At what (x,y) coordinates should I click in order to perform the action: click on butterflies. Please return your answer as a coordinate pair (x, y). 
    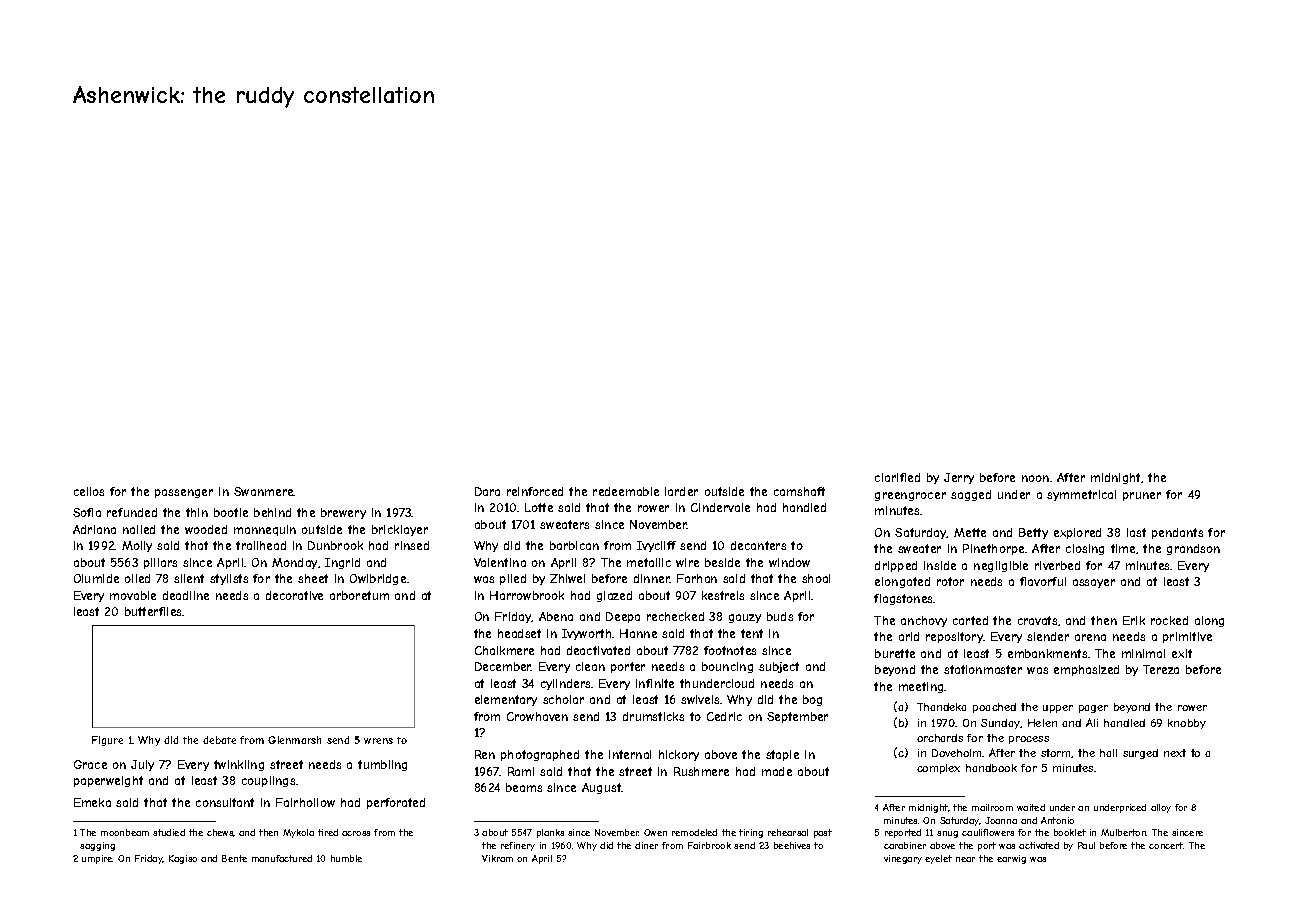
    Looking at the image, I should click on (154, 611).
